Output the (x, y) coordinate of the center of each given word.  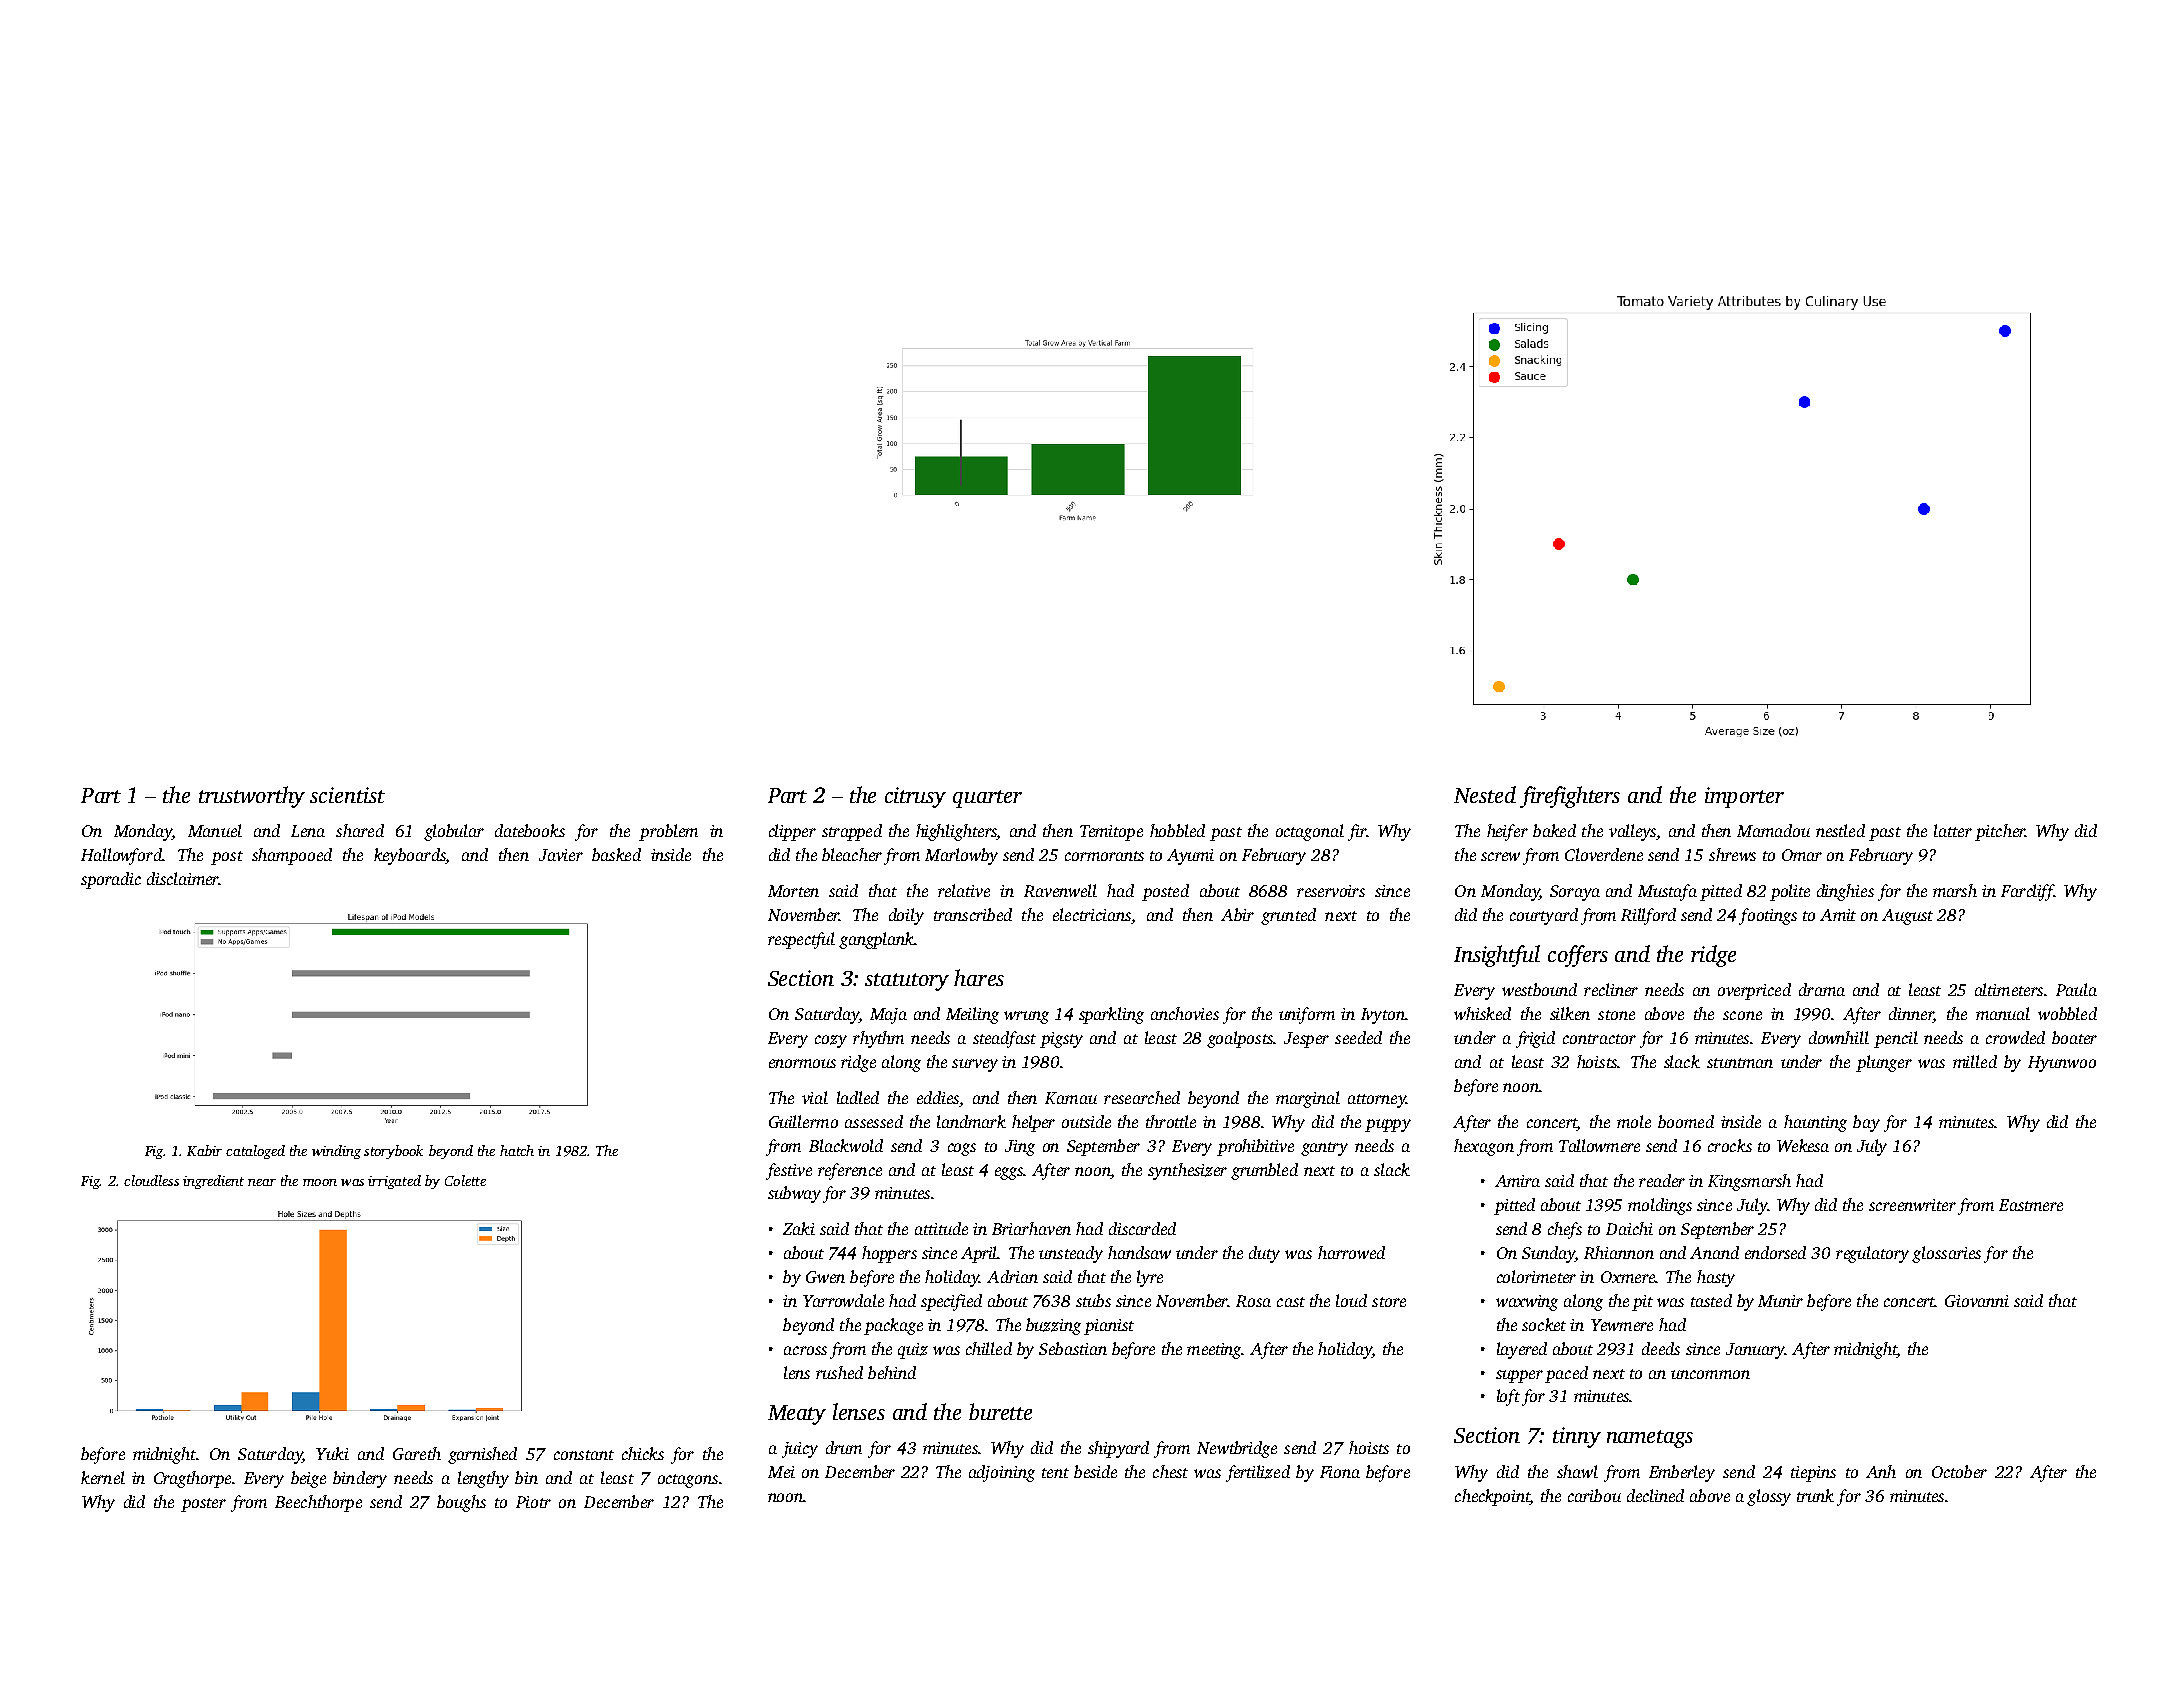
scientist (347, 795)
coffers (1578, 956)
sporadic (111, 880)
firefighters (1570, 797)
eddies (938, 1097)
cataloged (255, 1152)
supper (1519, 1376)
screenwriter (1912, 1205)
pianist (1109, 1327)
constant (584, 1455)
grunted (1288, 916)
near (262, 1182)
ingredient (213, 1182)
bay (1866, 1123)
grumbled (1264, 1171)
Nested (1485, 794)
